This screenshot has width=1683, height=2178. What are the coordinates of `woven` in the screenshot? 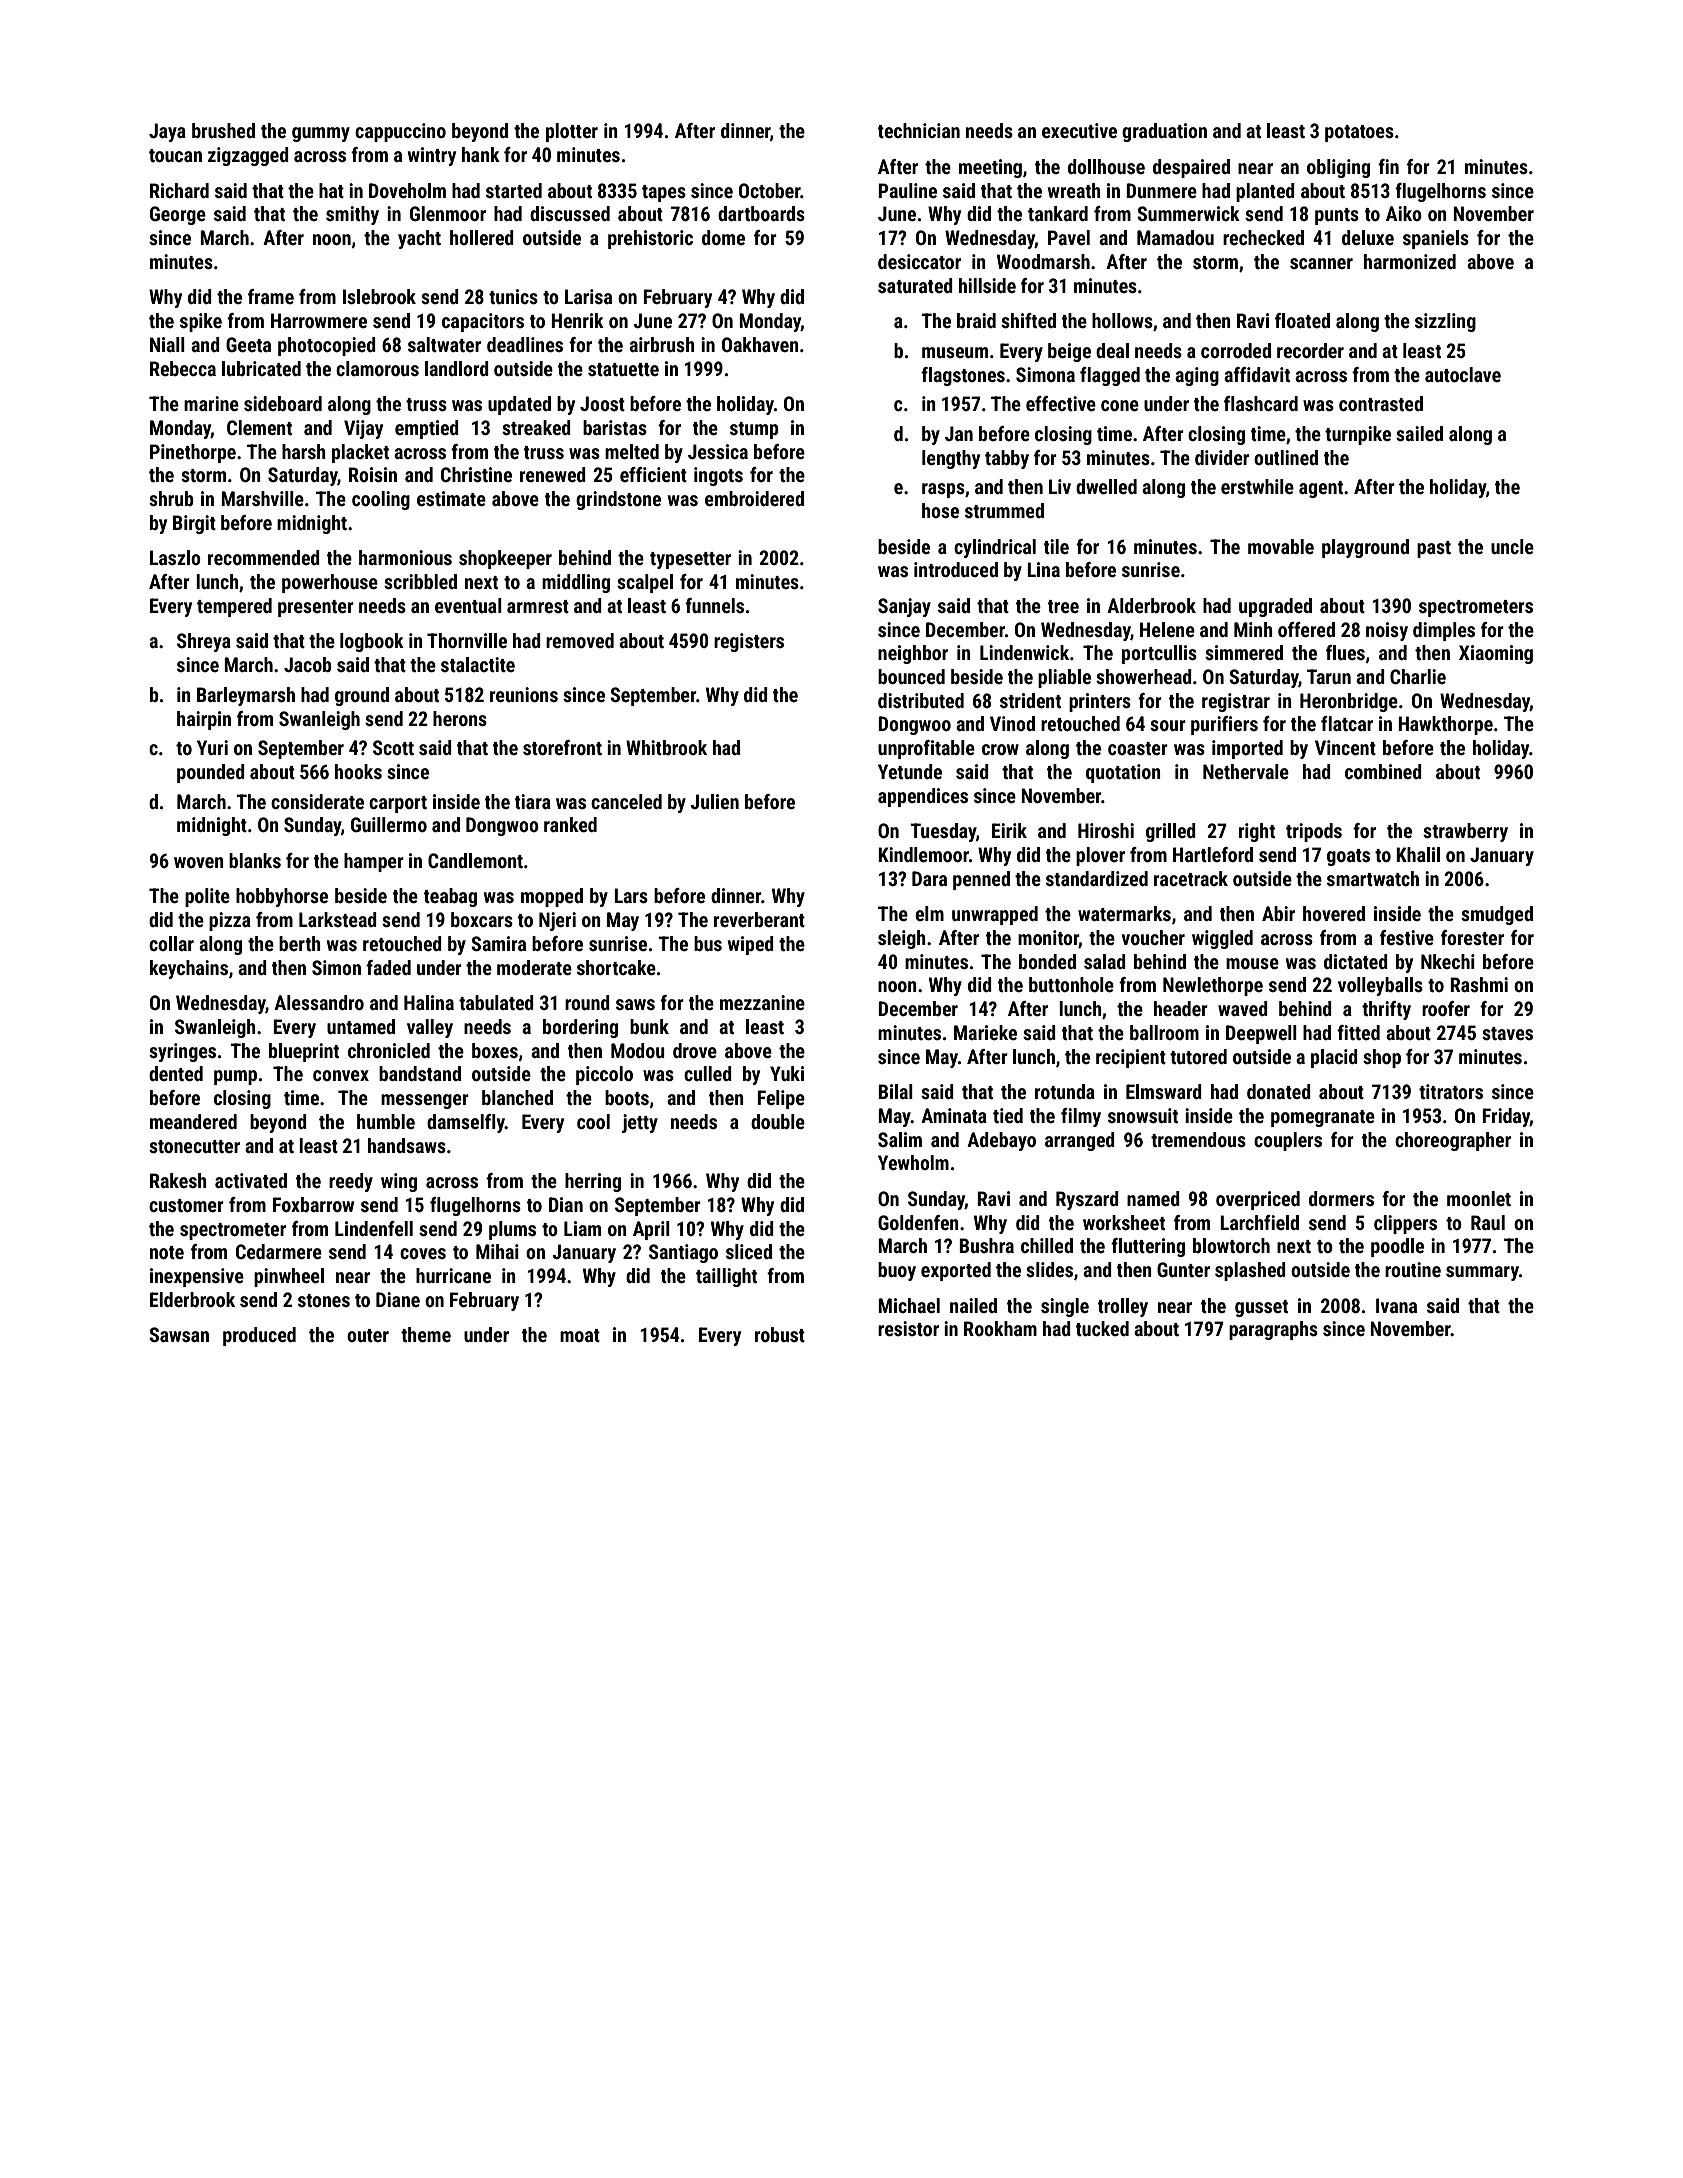 It's located at (199, 862).
